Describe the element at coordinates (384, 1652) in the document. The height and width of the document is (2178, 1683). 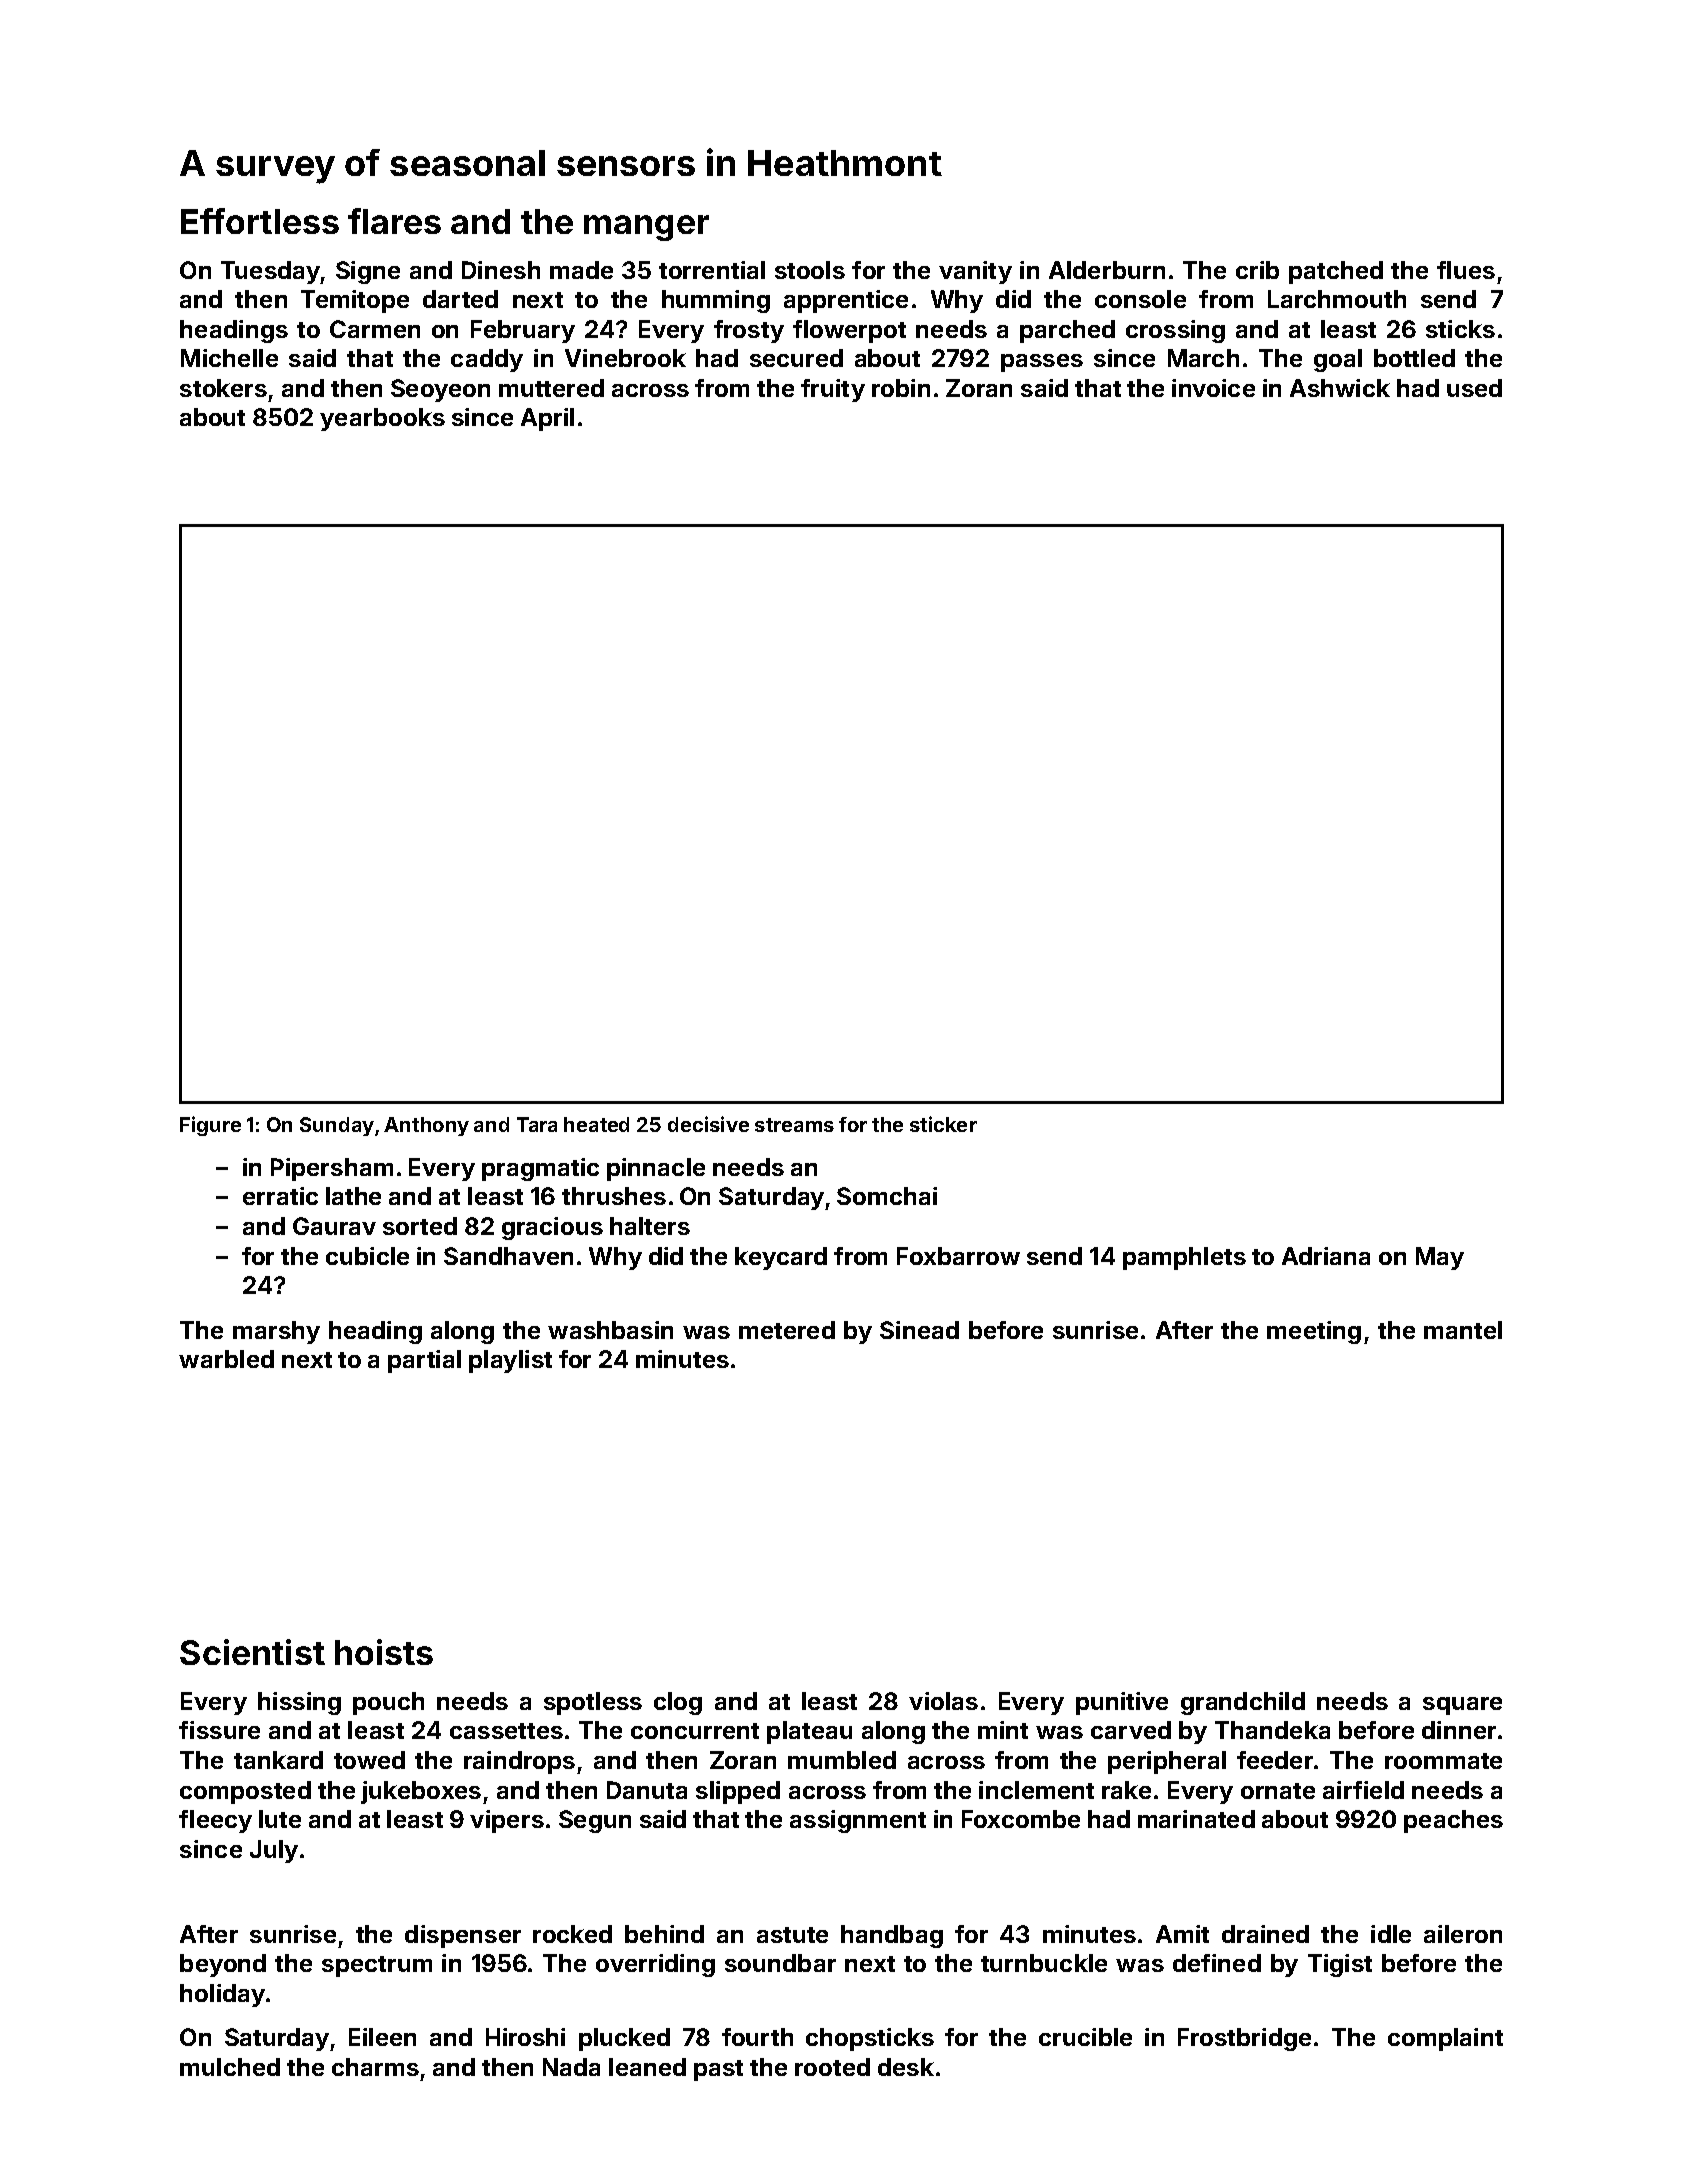
I see `hoists` at that location.
